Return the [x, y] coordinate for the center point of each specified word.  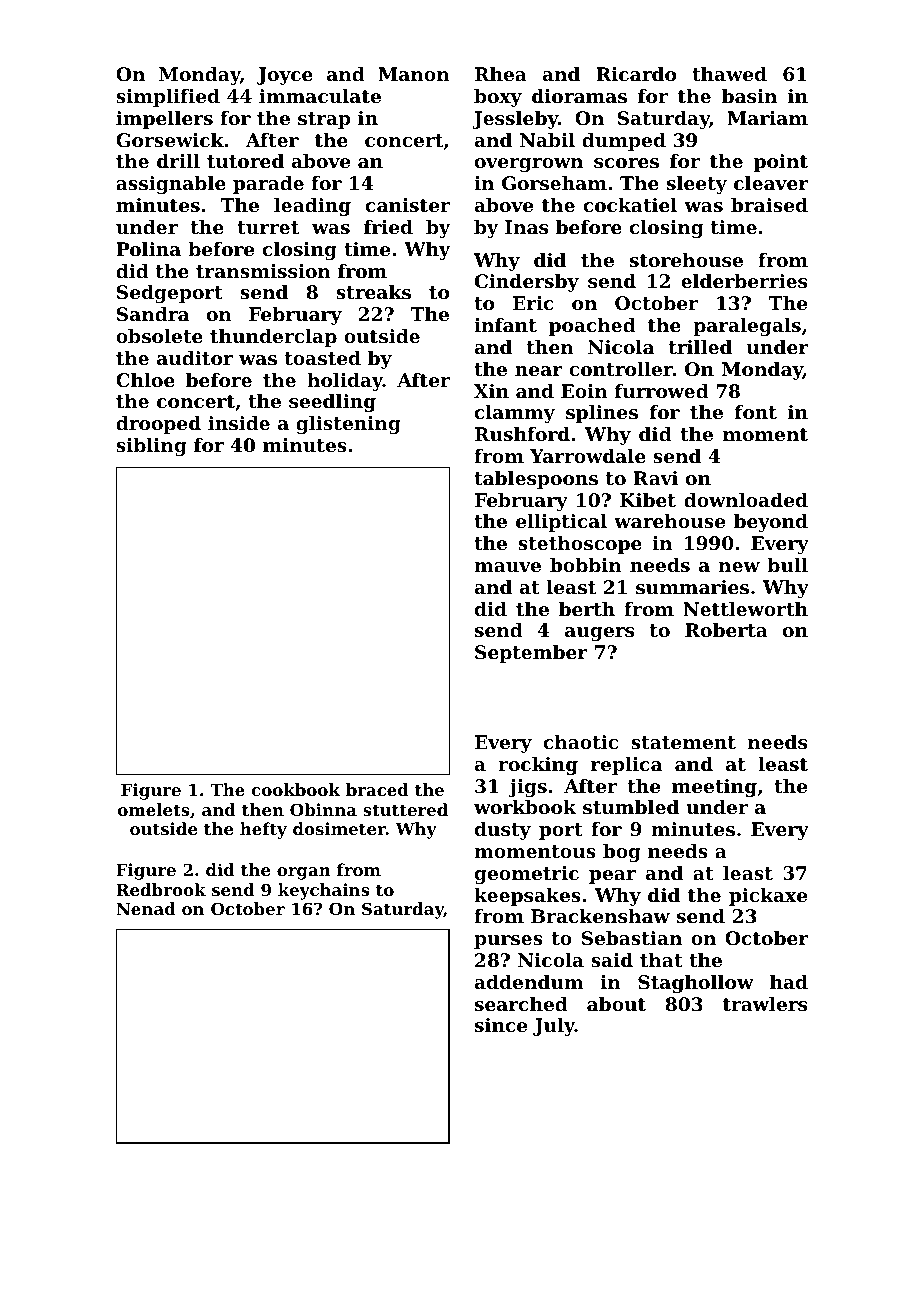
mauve [507, 567]
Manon [414, 74]
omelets [154, 809]
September [531, 654]
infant [505, 325]
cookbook [296, 789]
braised [769, 205]
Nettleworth [745, 609]
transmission [263, 271]
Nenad [146, 908]
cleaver [771, 183]
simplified [168, 98]
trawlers [765, 1004]
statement [683, 743]
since [501, 1025]
